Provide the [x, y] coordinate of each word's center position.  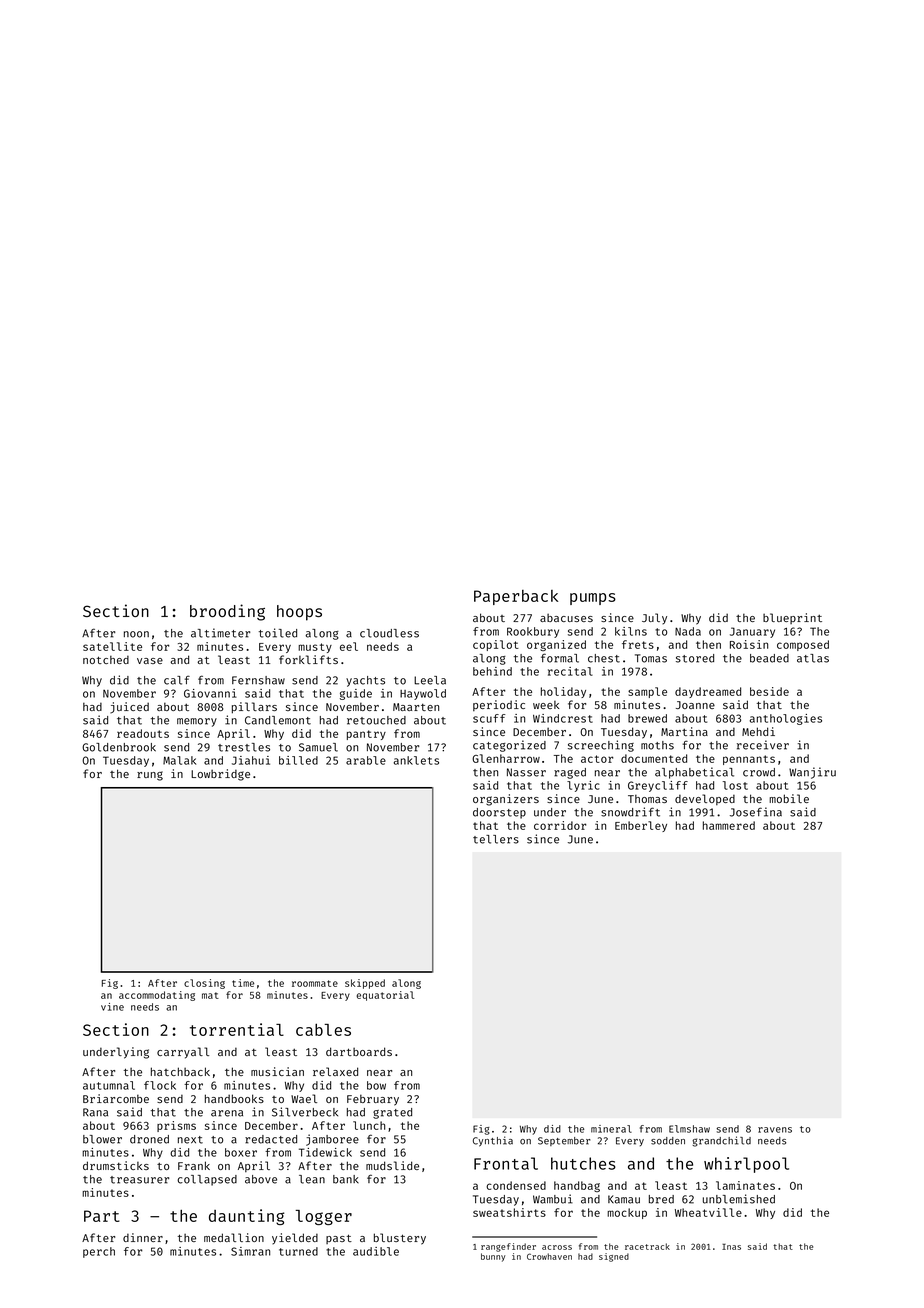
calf [177, 680]
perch [99, 1252]
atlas [813, 658]
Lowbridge [220, 775]
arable [366, 760]
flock [160, 1085]
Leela [430, 680]
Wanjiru [812, 773]
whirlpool [746, 1165]
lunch [369, 1125]
